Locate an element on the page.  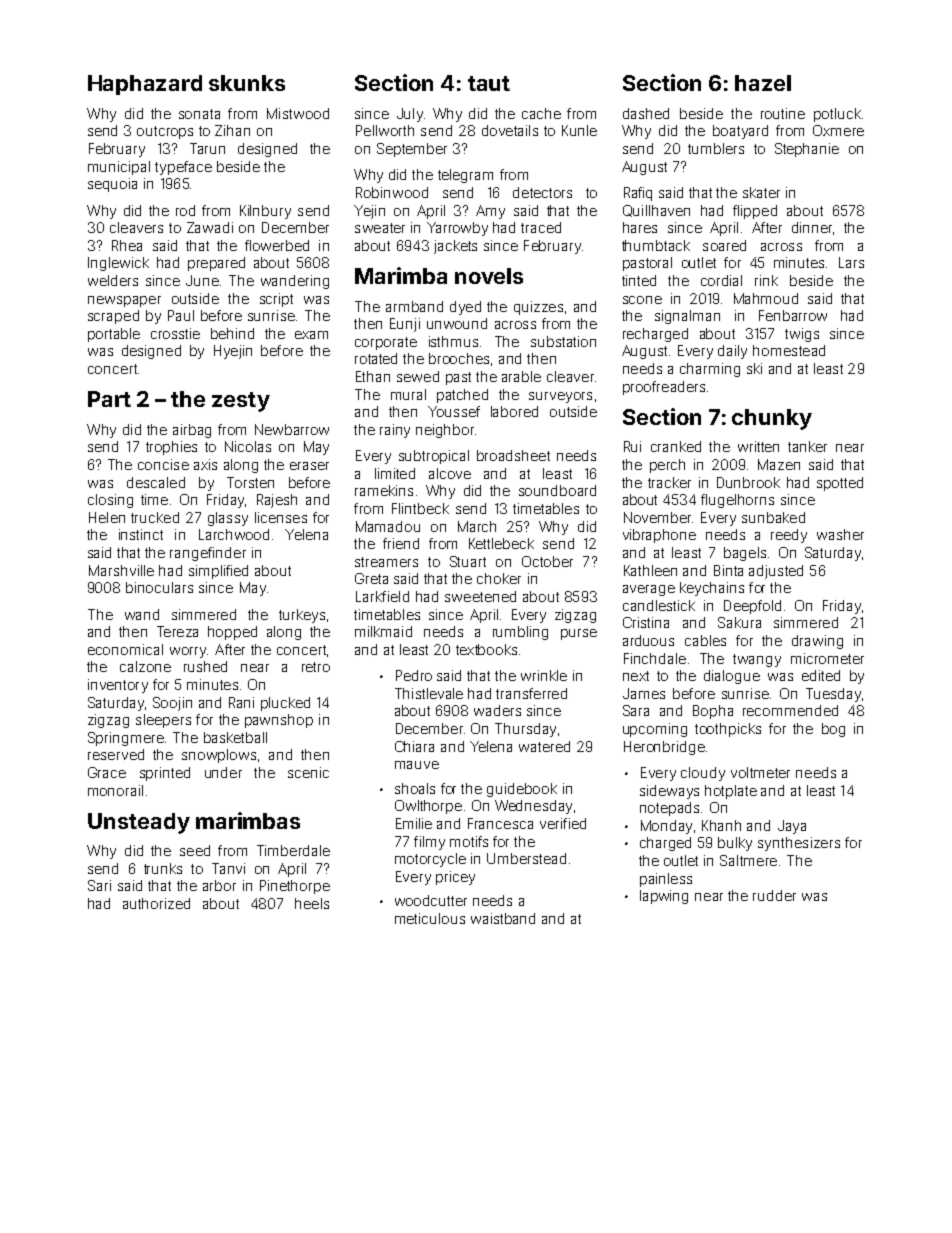
next is located at coordinates (636, 676).
